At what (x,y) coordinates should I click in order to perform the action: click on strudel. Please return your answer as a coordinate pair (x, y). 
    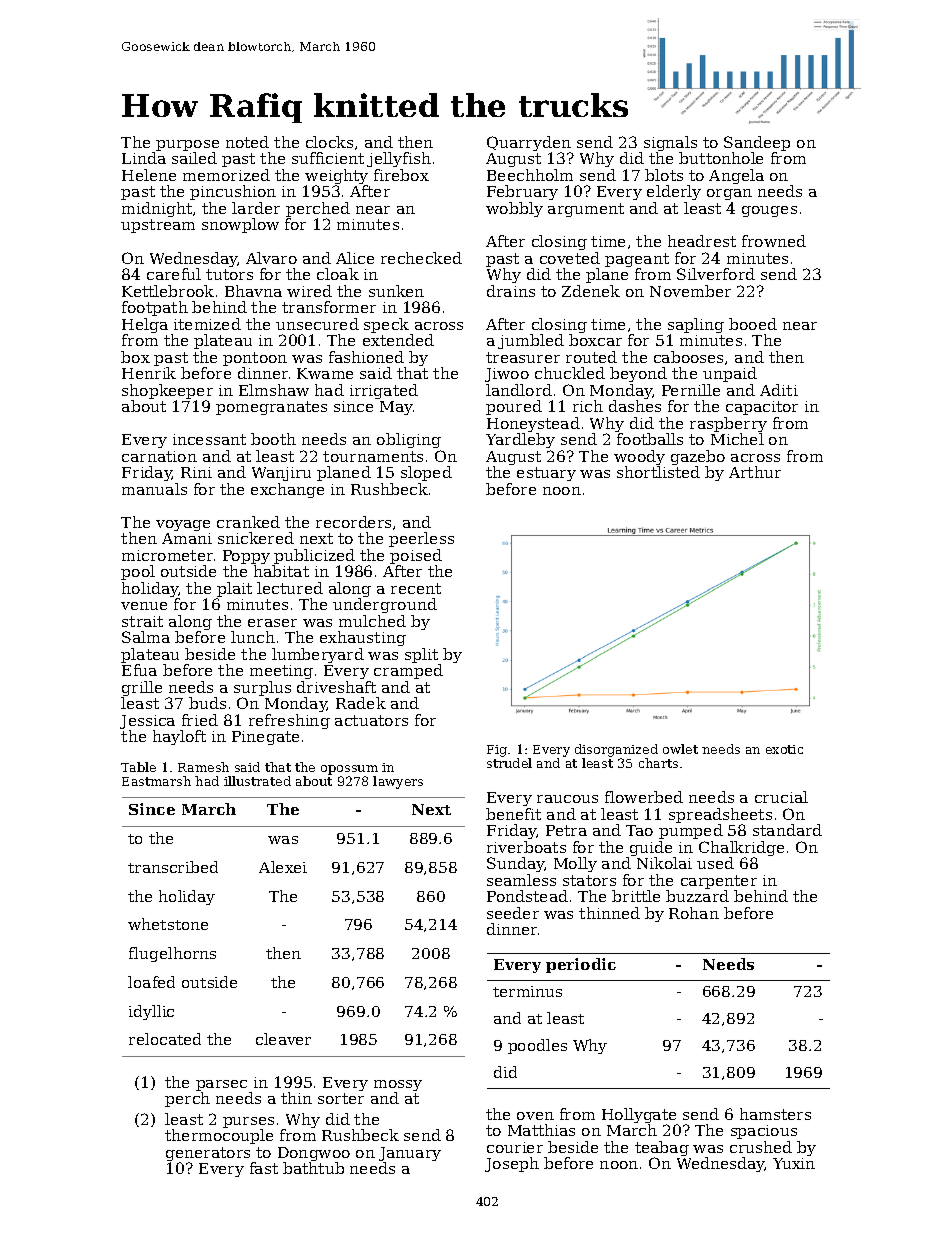
    Looking at the image, I should click on (509, 763).
